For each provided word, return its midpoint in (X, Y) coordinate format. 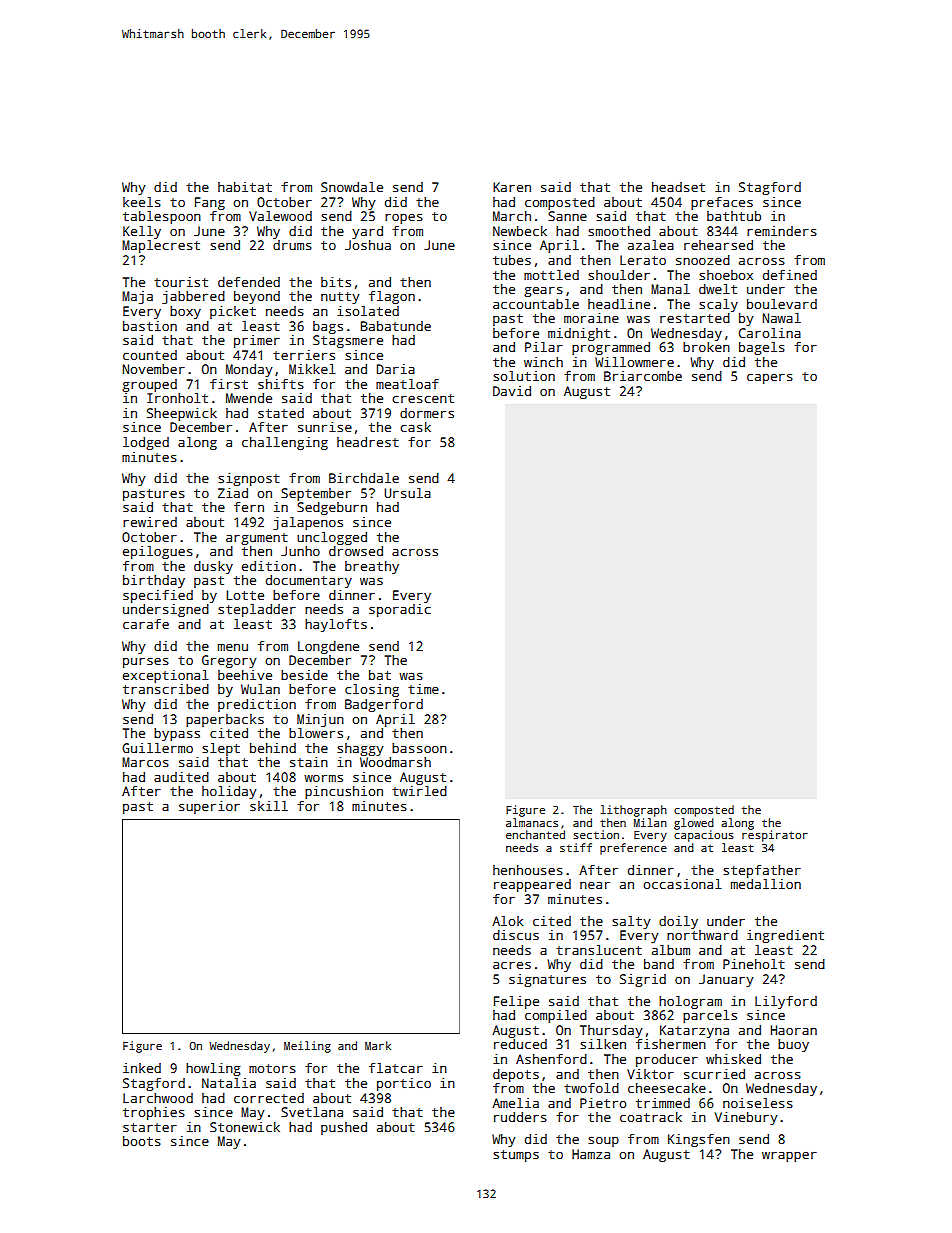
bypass (177, 734)
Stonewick (245, 1127)
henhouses (528, 870)
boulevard (782, 304)
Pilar (544, 347)
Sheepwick (182, 414)
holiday (229, 792)
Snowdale (352, 187)
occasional (682, 884)
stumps (516, 1156)
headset (678, 187)
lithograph (634, 811)
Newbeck (520, 231)
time (423, 689)
